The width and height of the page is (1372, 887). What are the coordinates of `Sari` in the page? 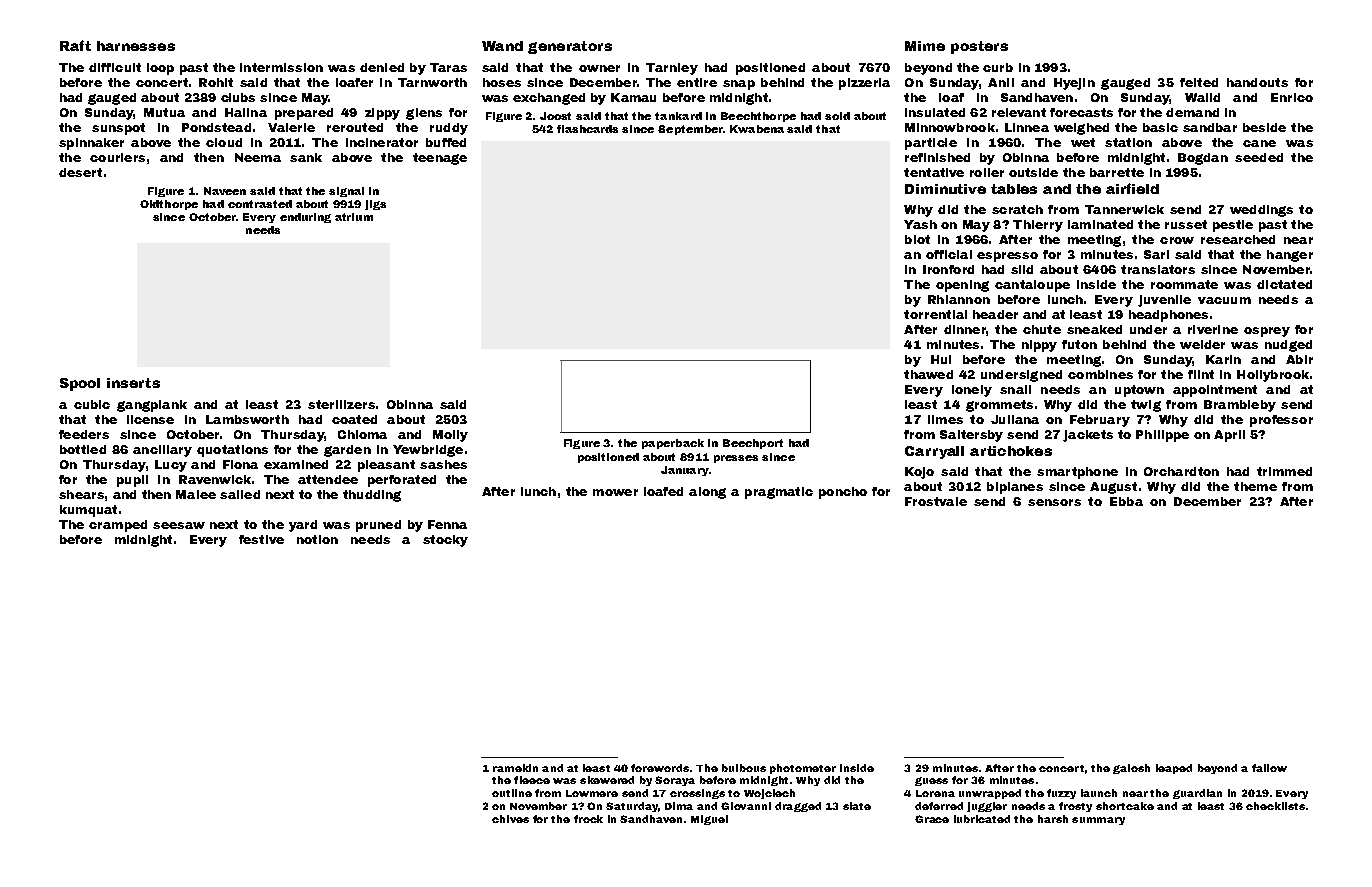 It's located at (1156, 254).
